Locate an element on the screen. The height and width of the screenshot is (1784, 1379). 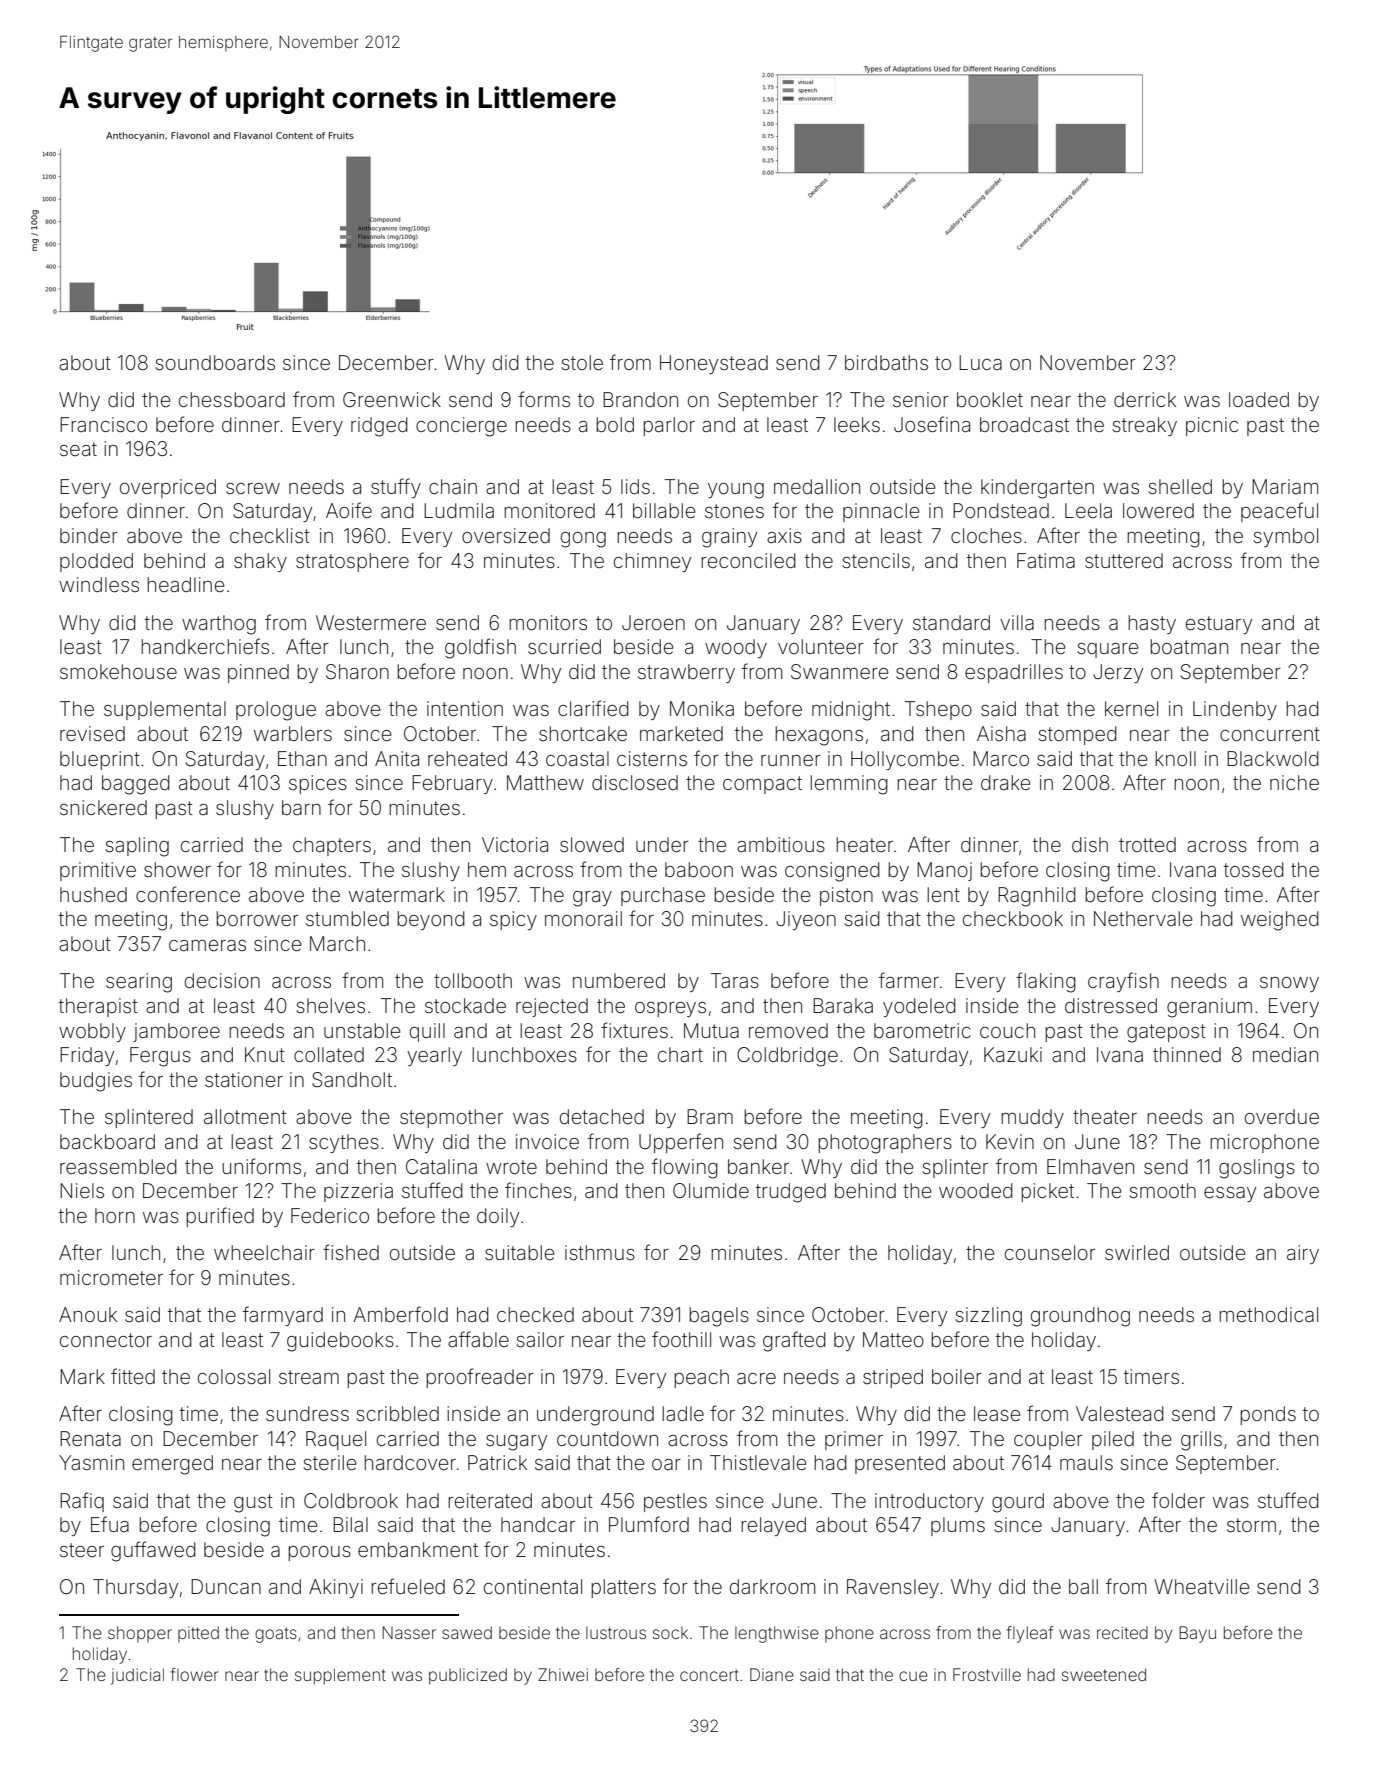
parlor is located at coordinates (669, 426).
